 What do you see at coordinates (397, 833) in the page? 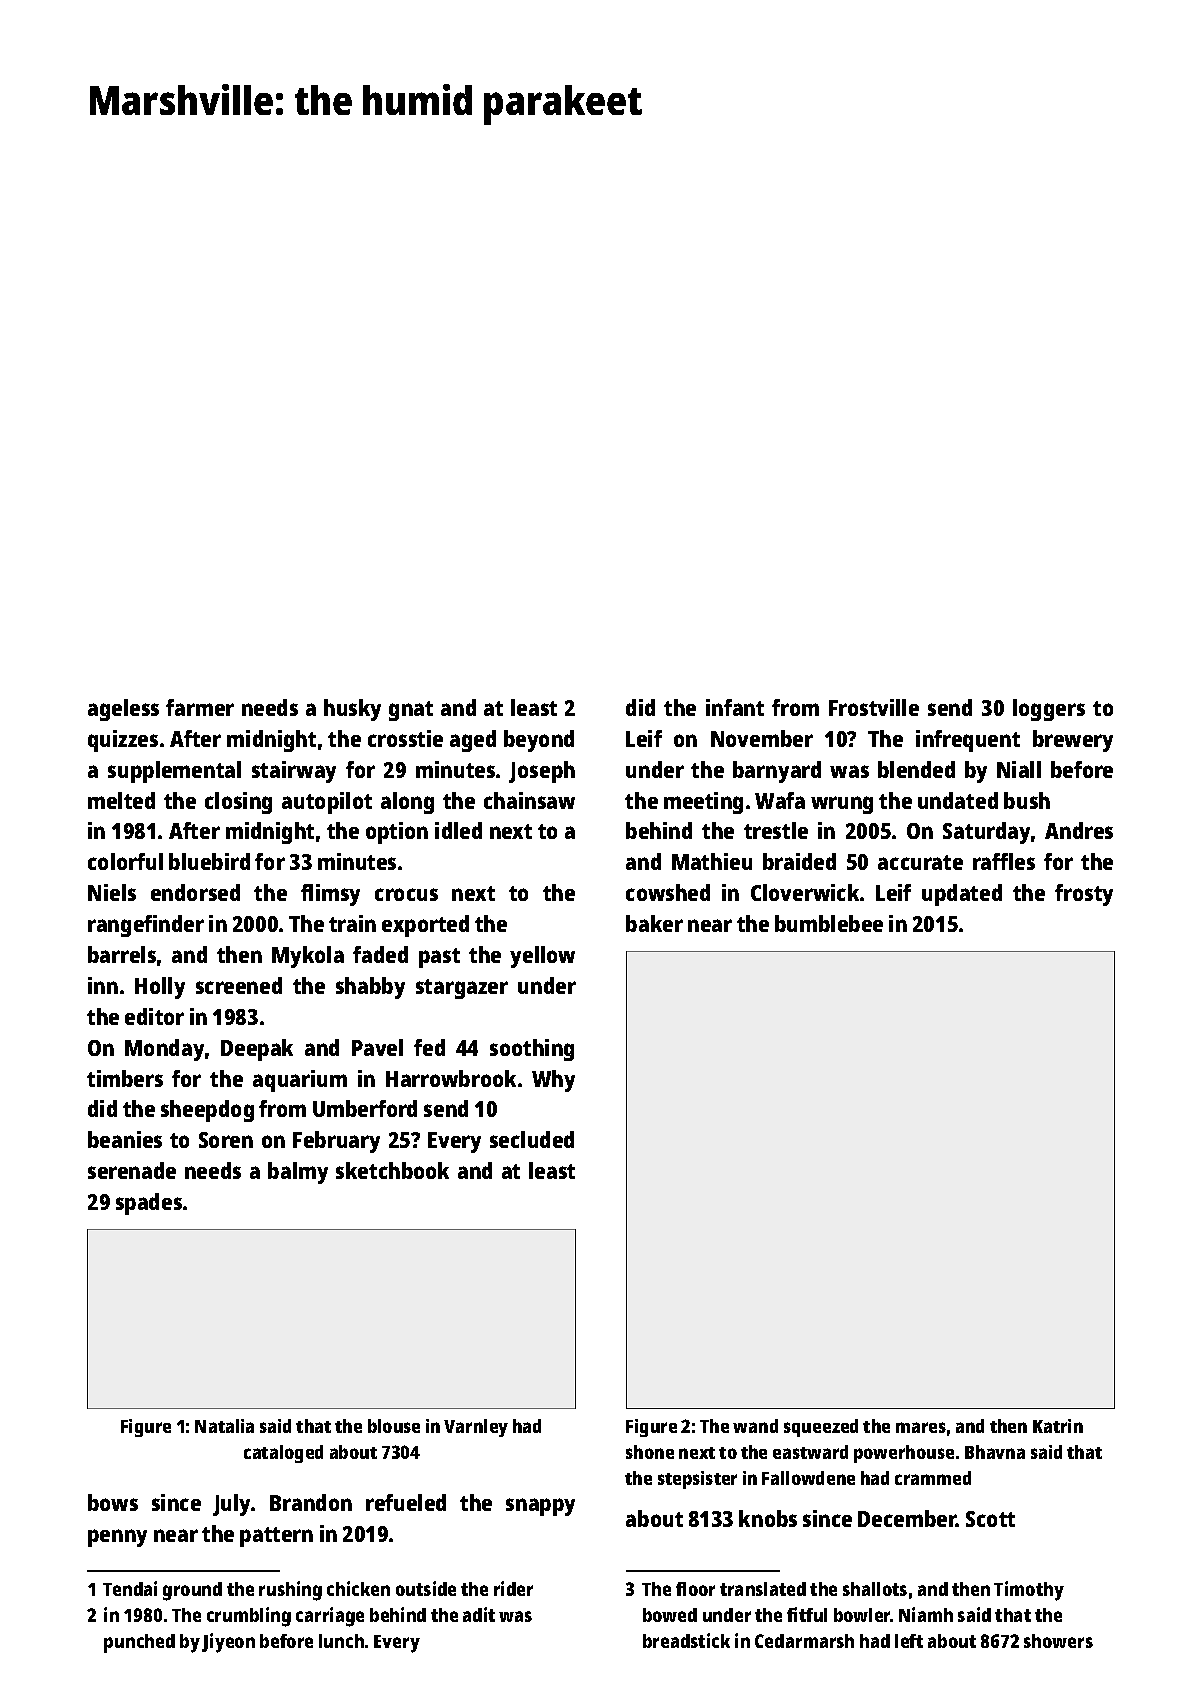
I see `option` at bounding box center [397, 833].
